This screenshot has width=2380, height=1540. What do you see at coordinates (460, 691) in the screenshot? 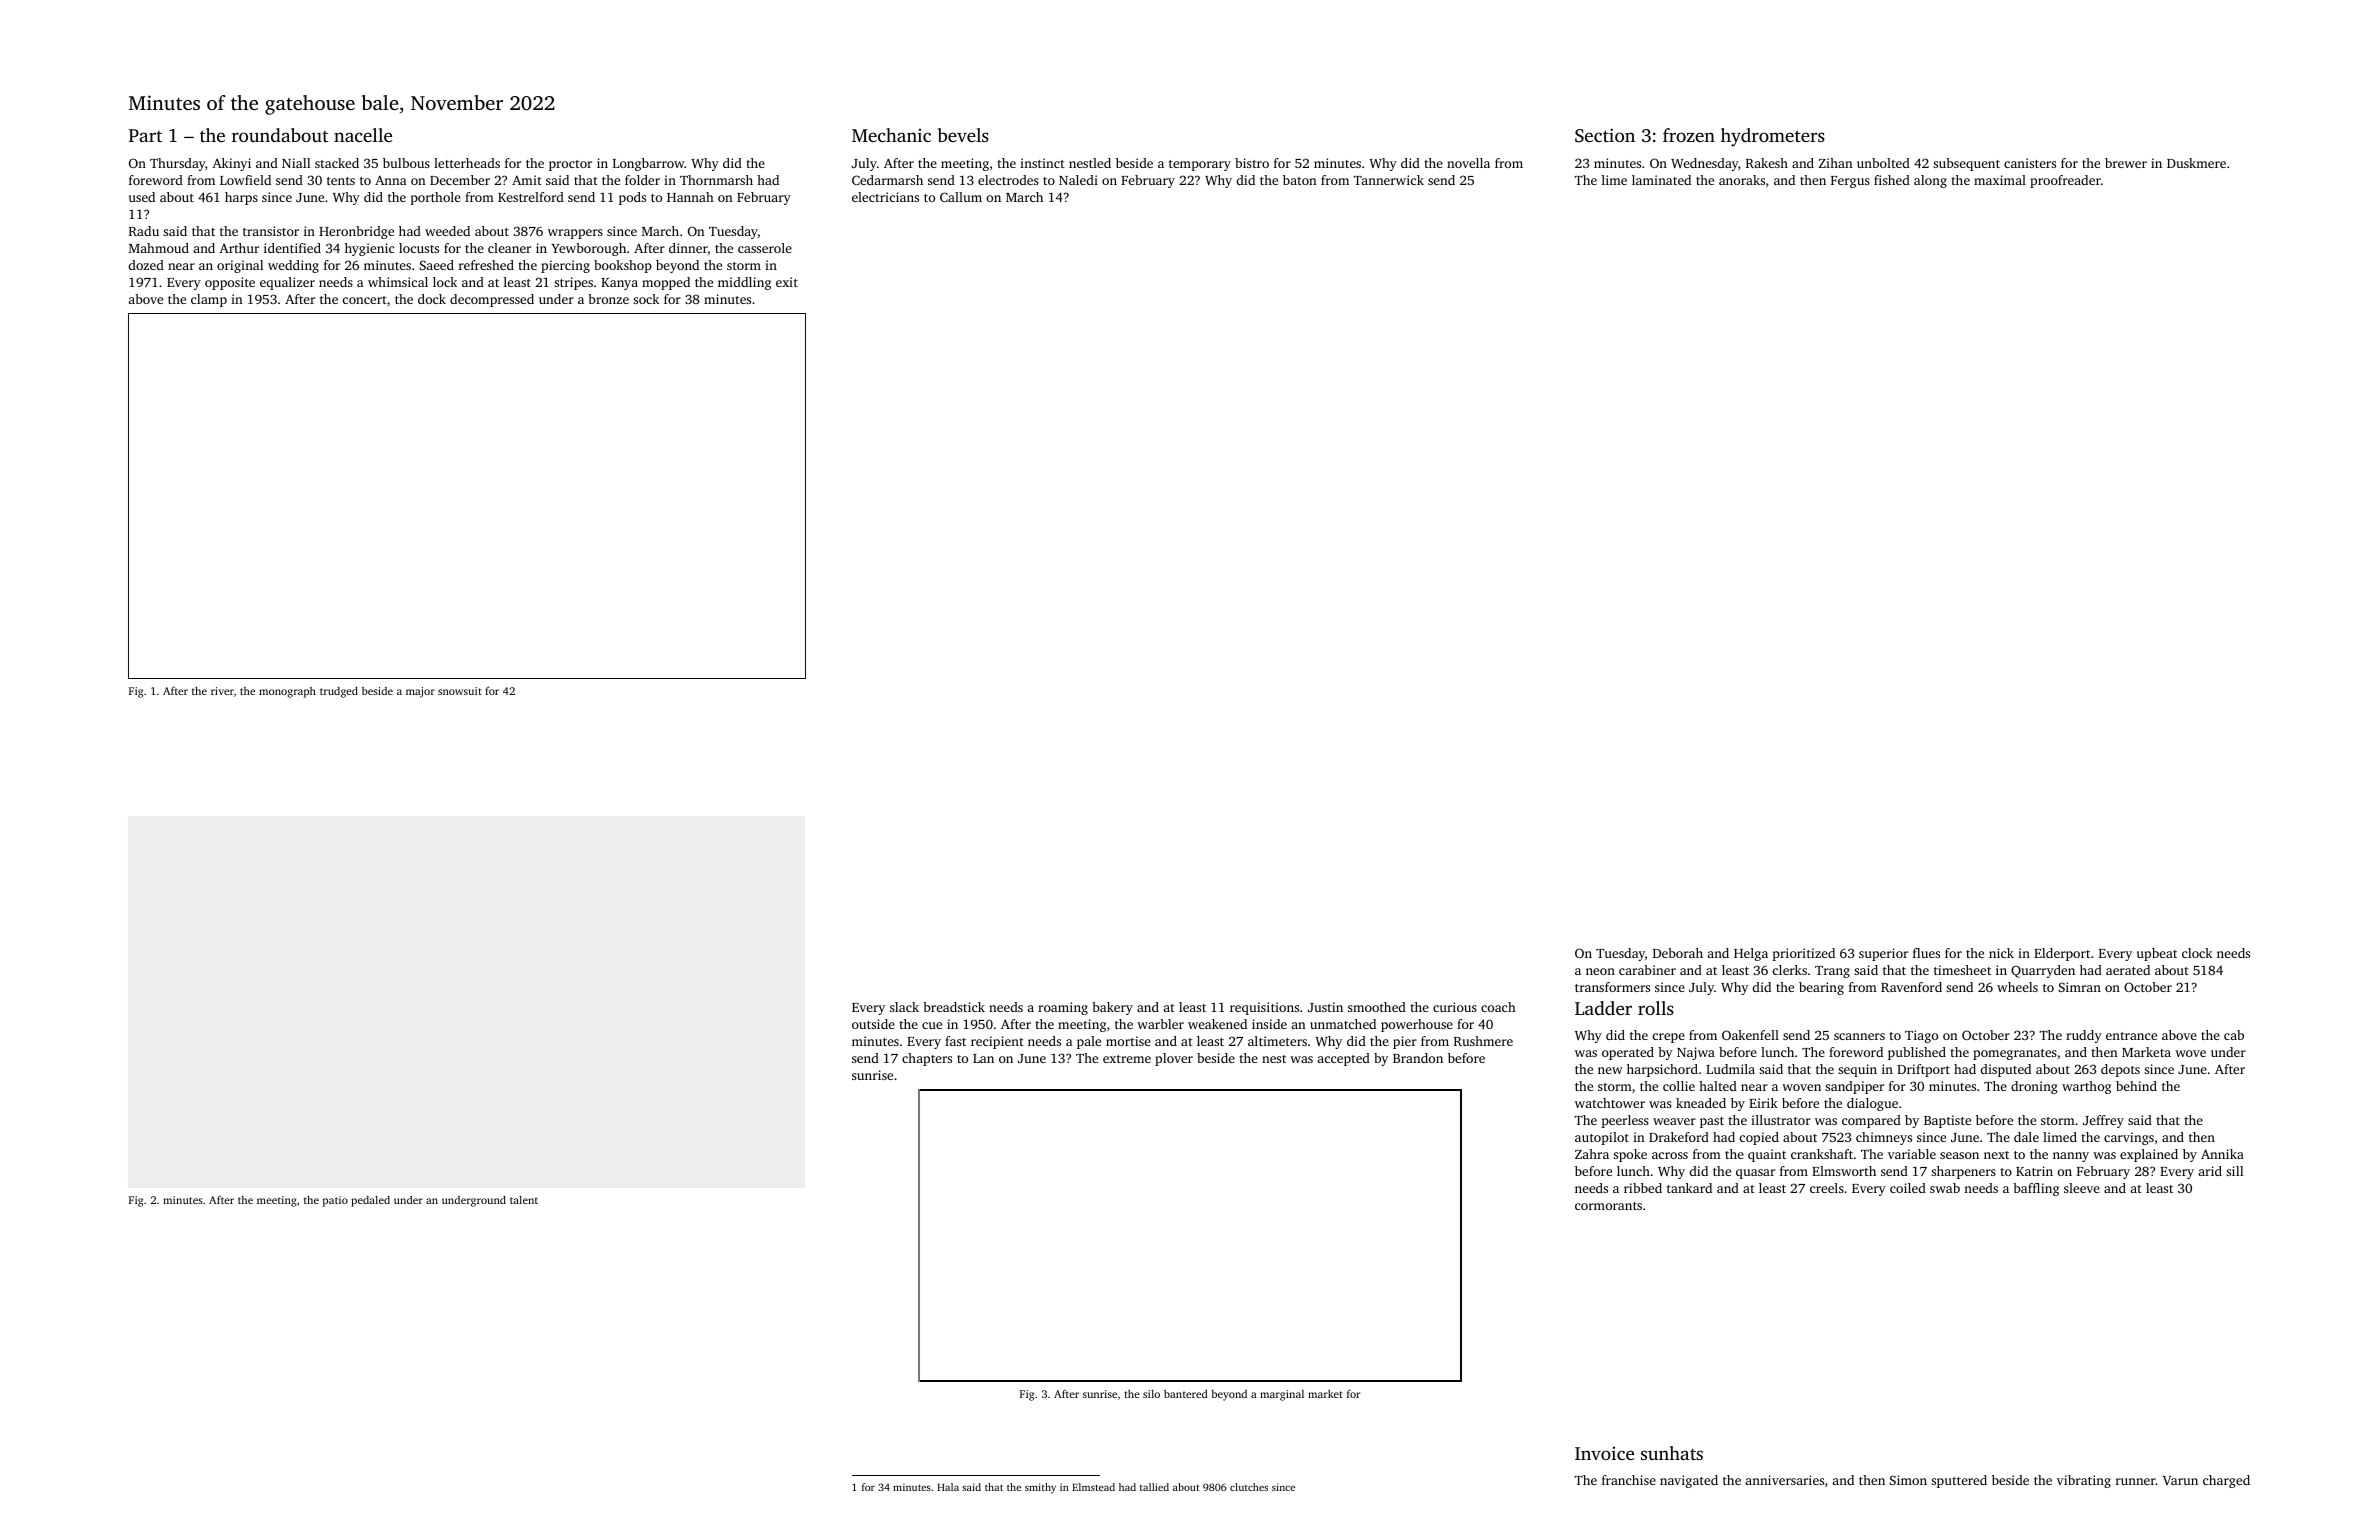
I see `snowsuit` at bounding box center [460, 691].
